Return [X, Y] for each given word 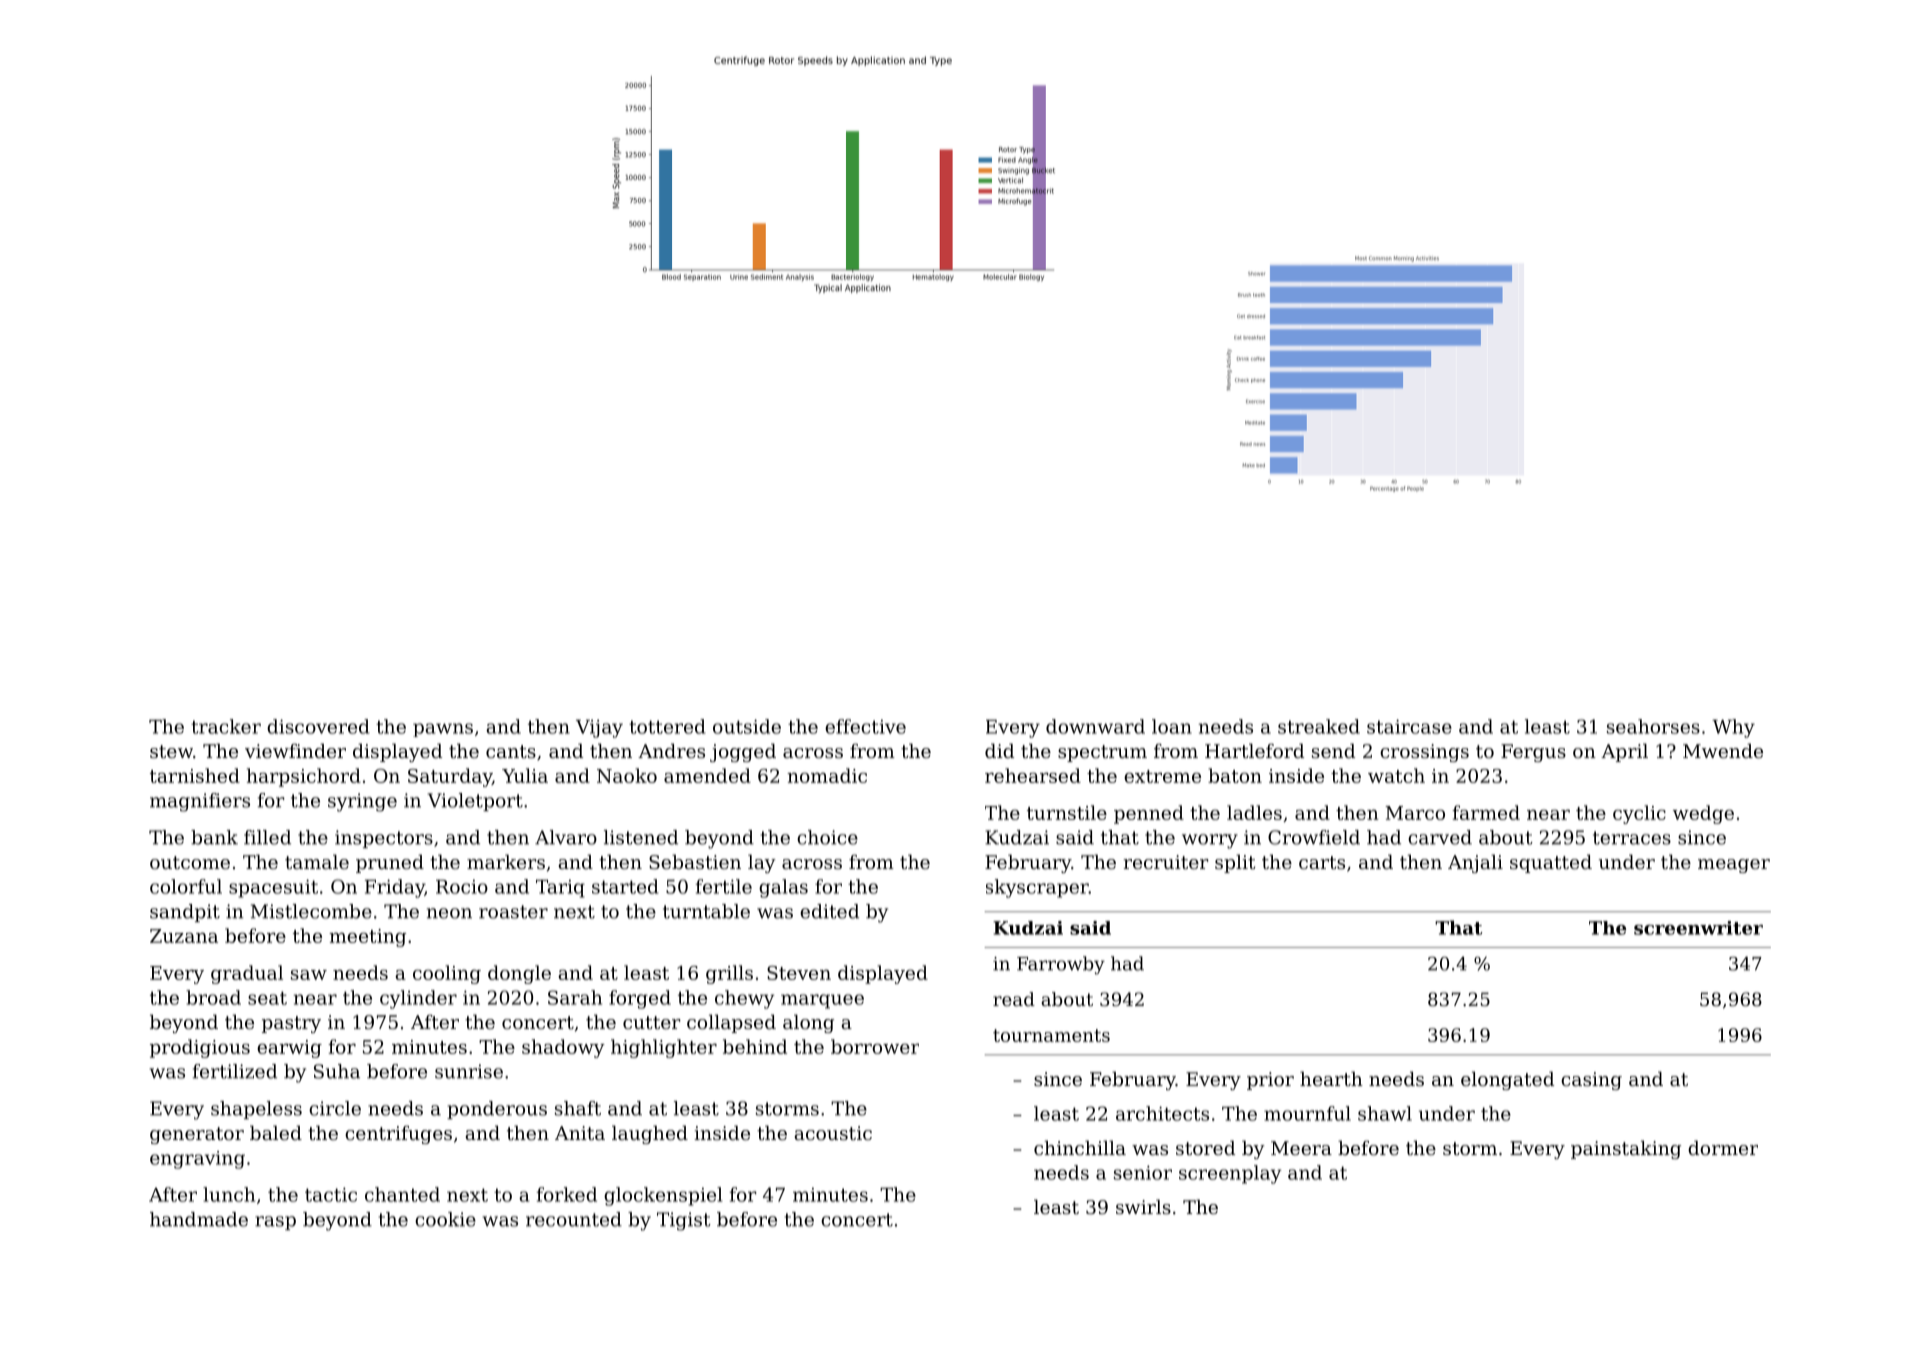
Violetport [475, 802]
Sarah [575, 997]
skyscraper [1037, 888]
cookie [445, 1219]
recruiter [1166, 862]
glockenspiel [663, 1196]
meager [1734, 866]
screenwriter [1698, 928]
